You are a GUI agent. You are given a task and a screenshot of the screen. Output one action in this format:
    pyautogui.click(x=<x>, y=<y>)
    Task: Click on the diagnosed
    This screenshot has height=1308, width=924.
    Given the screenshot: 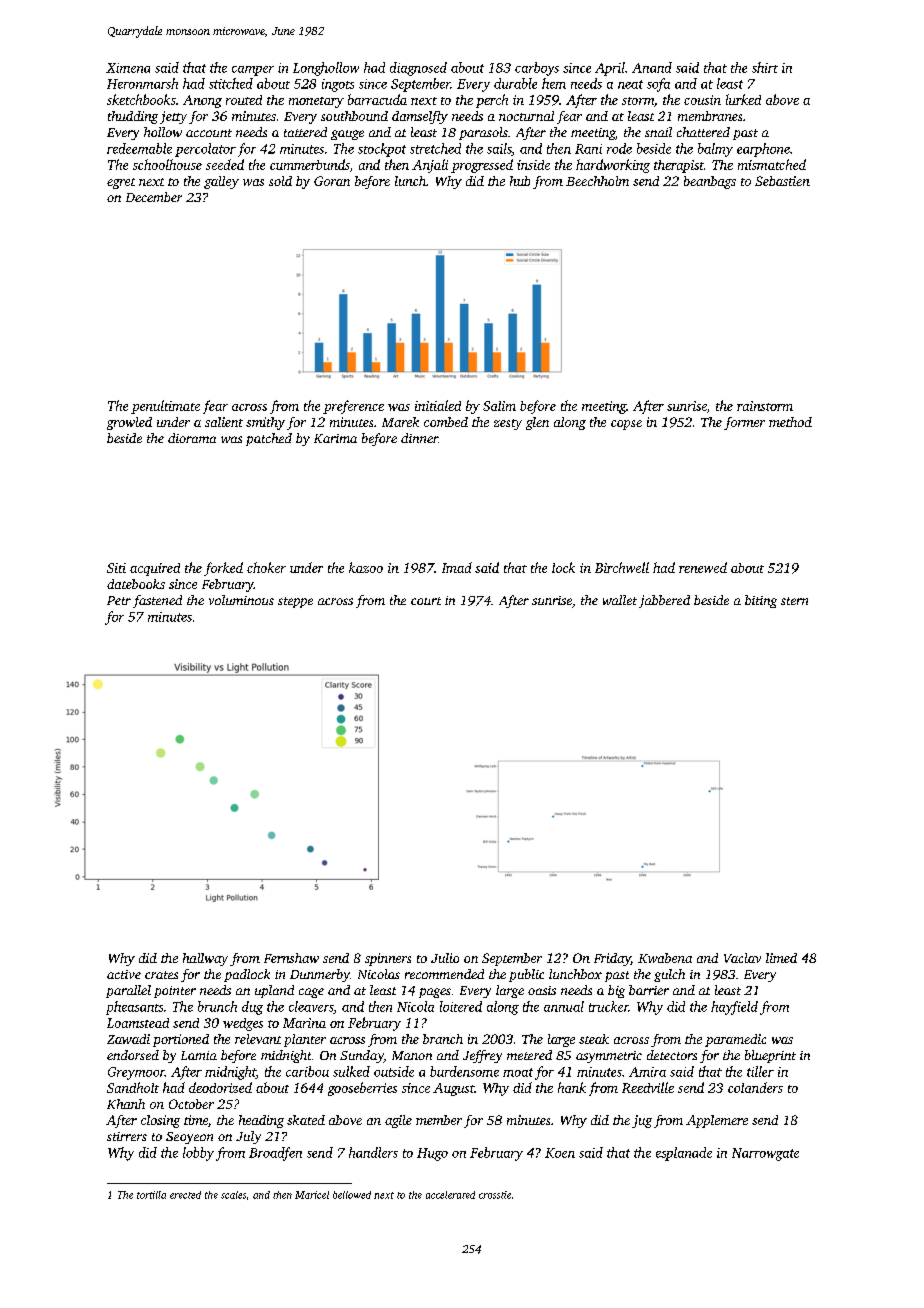 What is the action you would take?
    pyautogui.click(x=418, y=69)
